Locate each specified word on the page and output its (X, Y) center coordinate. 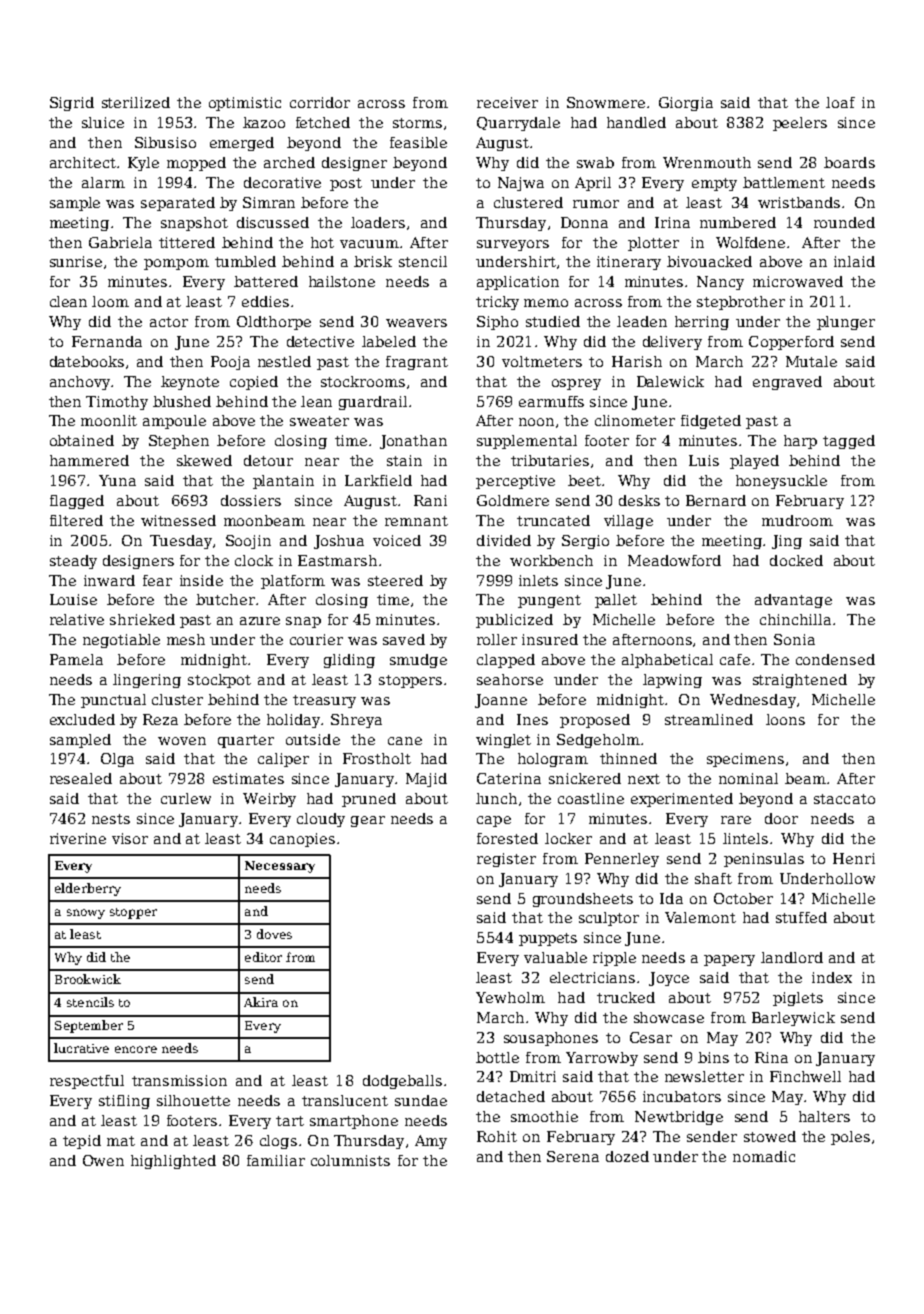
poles (850, 1138)
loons (785, 719)
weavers (416, 323)
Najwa (521, 184)
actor (169, 322)
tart (290, 1121)
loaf (840, 102)
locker (568, 838)
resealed (81, 778)
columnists (350, 1160)
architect (83, 162)
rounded (844, 222)
